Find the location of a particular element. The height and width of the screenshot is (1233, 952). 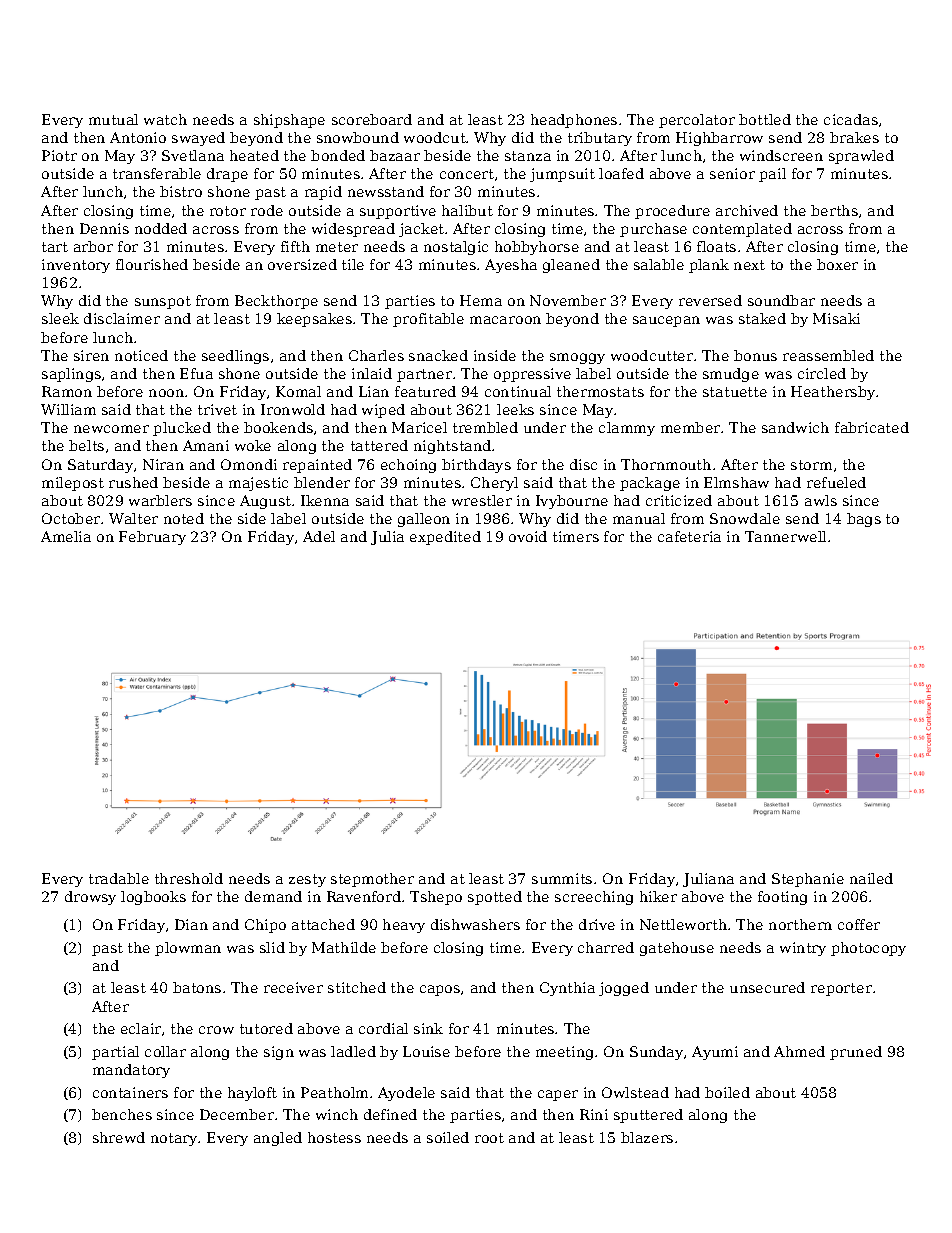

threshold is located at coordinates (189, 878).
